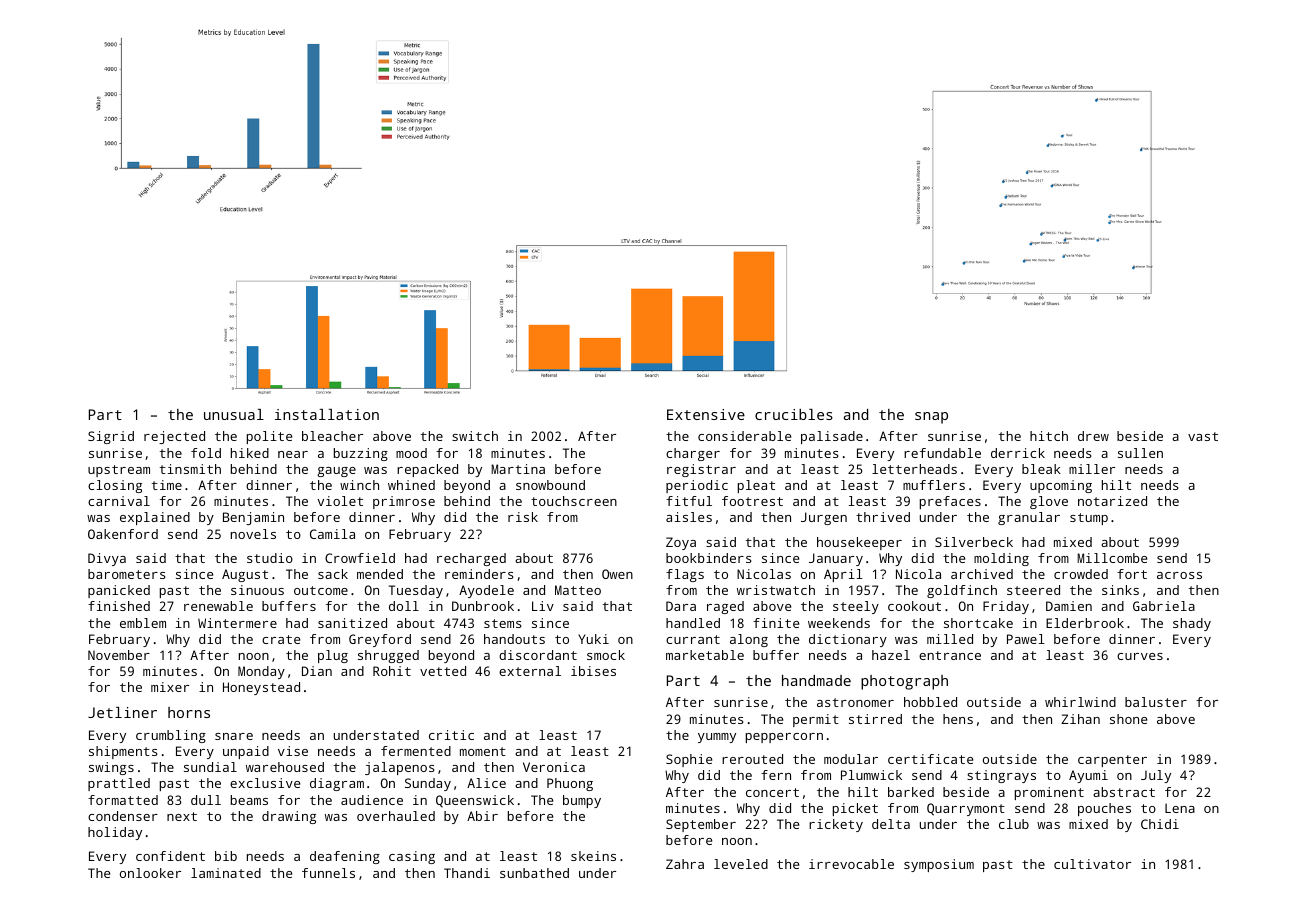 The image size is (1308, 924). Describe the element at coordinates (404, 606) in the screenshot. I see `doll` at that location.
